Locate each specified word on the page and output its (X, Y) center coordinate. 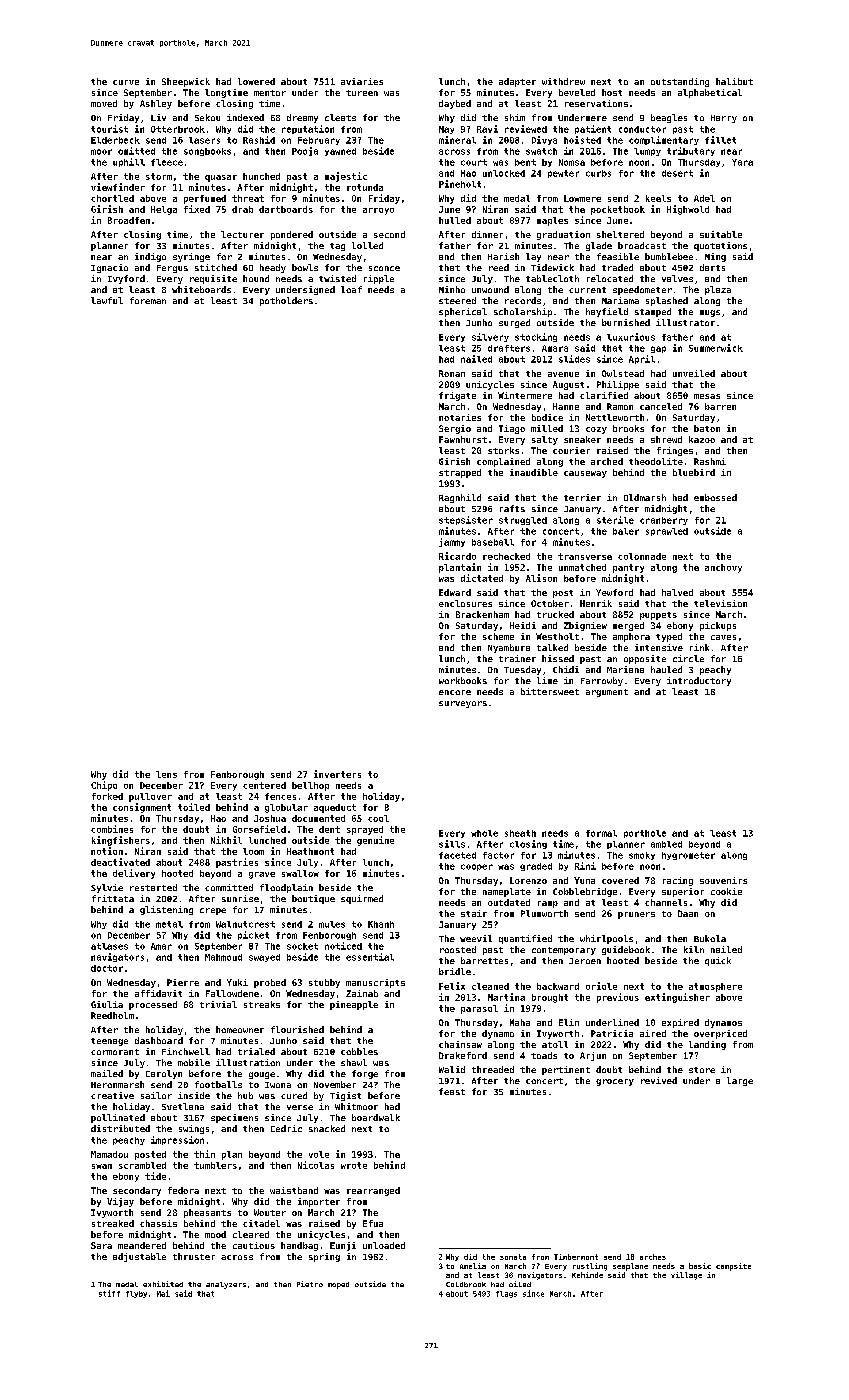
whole (484, 833)
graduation (563, 235)
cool (378, 818)
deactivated (120, 862)
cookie (726, 891)
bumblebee (669, 256)
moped (338, 1285)
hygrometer (688, 856)
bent (525, 162)
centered (264, 785)
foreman (148, 300)
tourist (109, 129)
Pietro (310, 1284)
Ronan (452, 373)
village (686, 1276)
